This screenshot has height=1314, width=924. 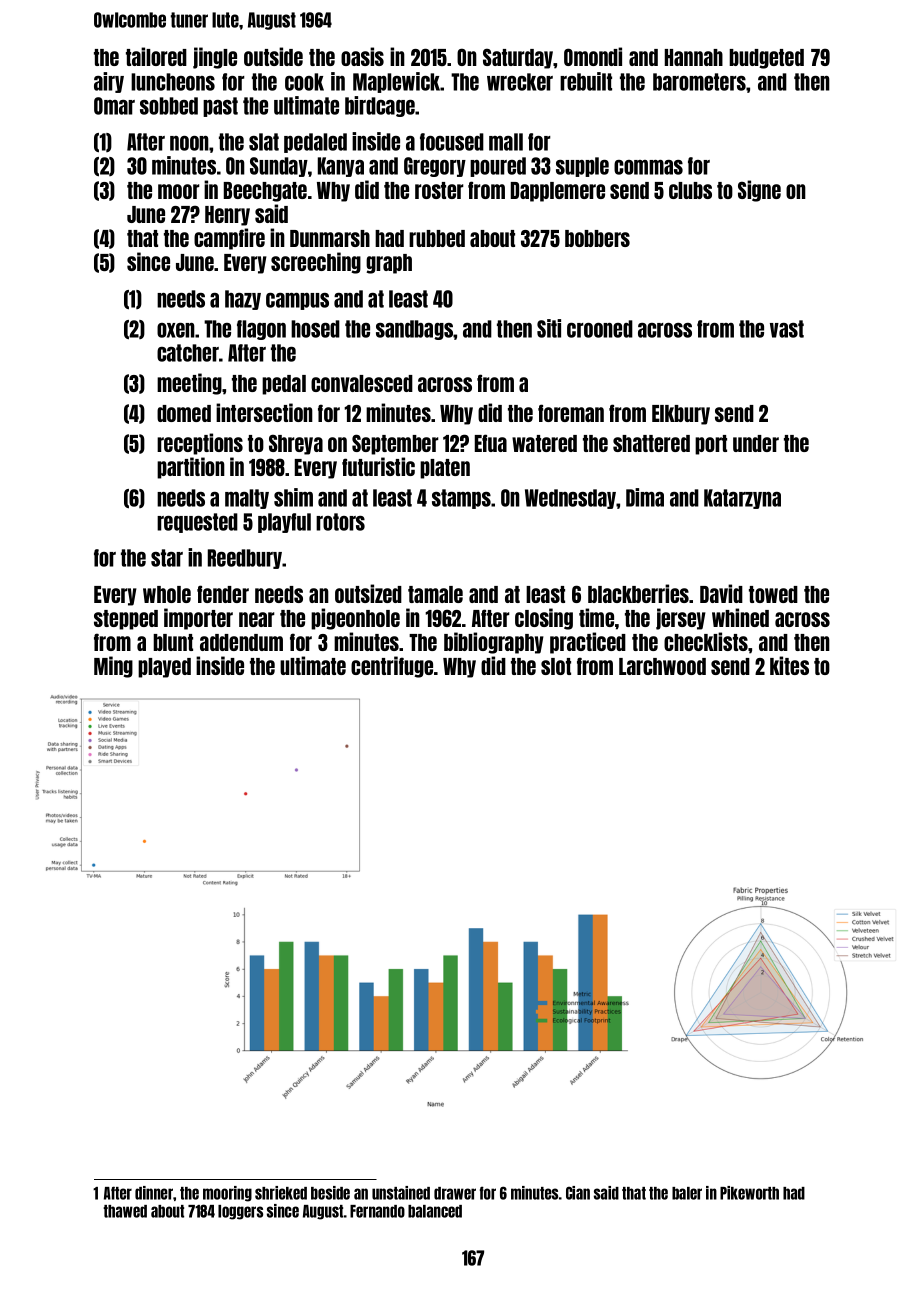 What do you see at coordinates (397, 82) in the screenshot?
I see `Maplewick` at bounding box center [397, 82].
